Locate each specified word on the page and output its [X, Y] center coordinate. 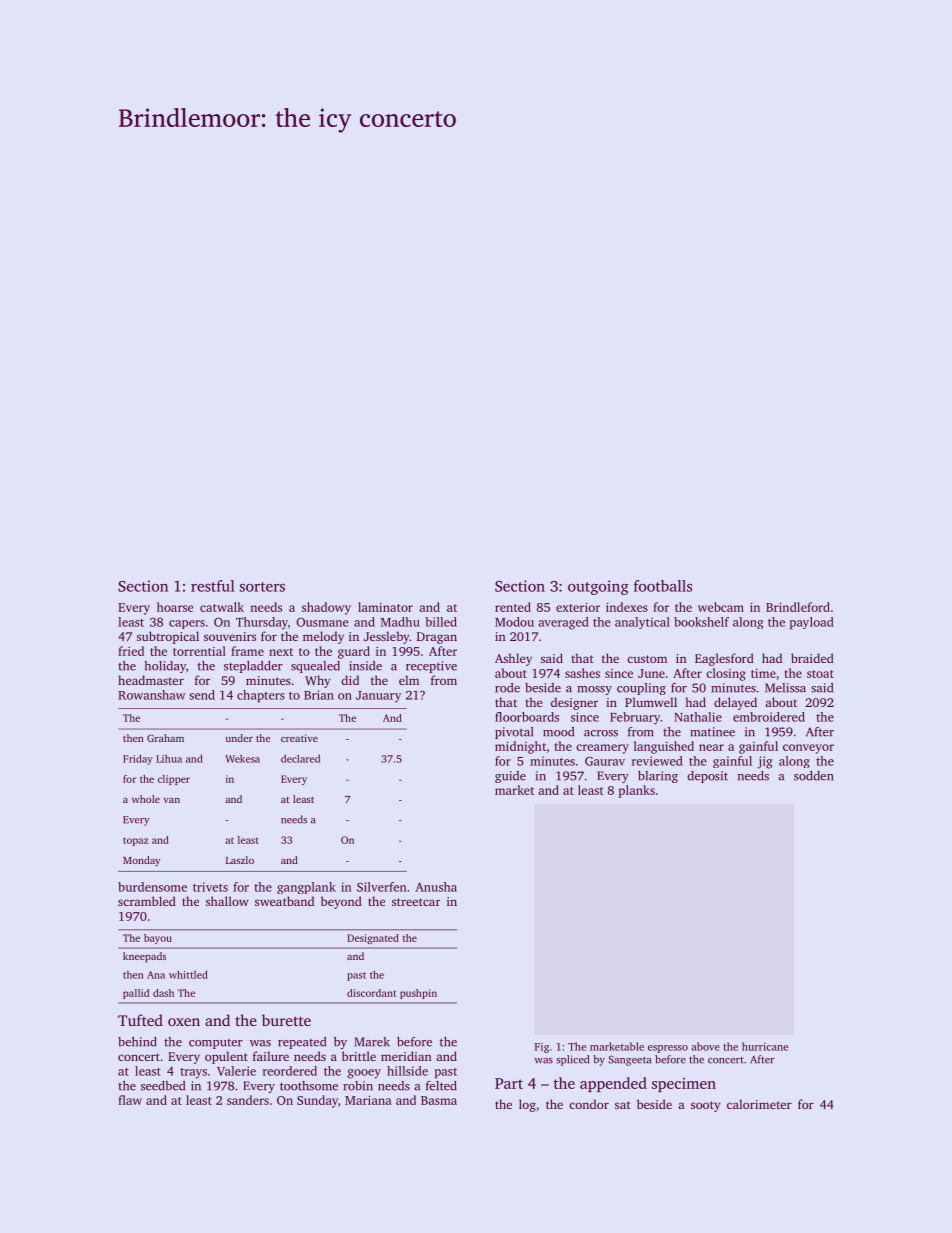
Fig [542, 1048]
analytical [642, 623]
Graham [165, 738]
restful [212, 586]
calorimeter [759, 1104]
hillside [407, 1071]
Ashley [513, 659]
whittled [188, 974]
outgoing [598, 587]
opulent [226, 1057]
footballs [663, 586]
